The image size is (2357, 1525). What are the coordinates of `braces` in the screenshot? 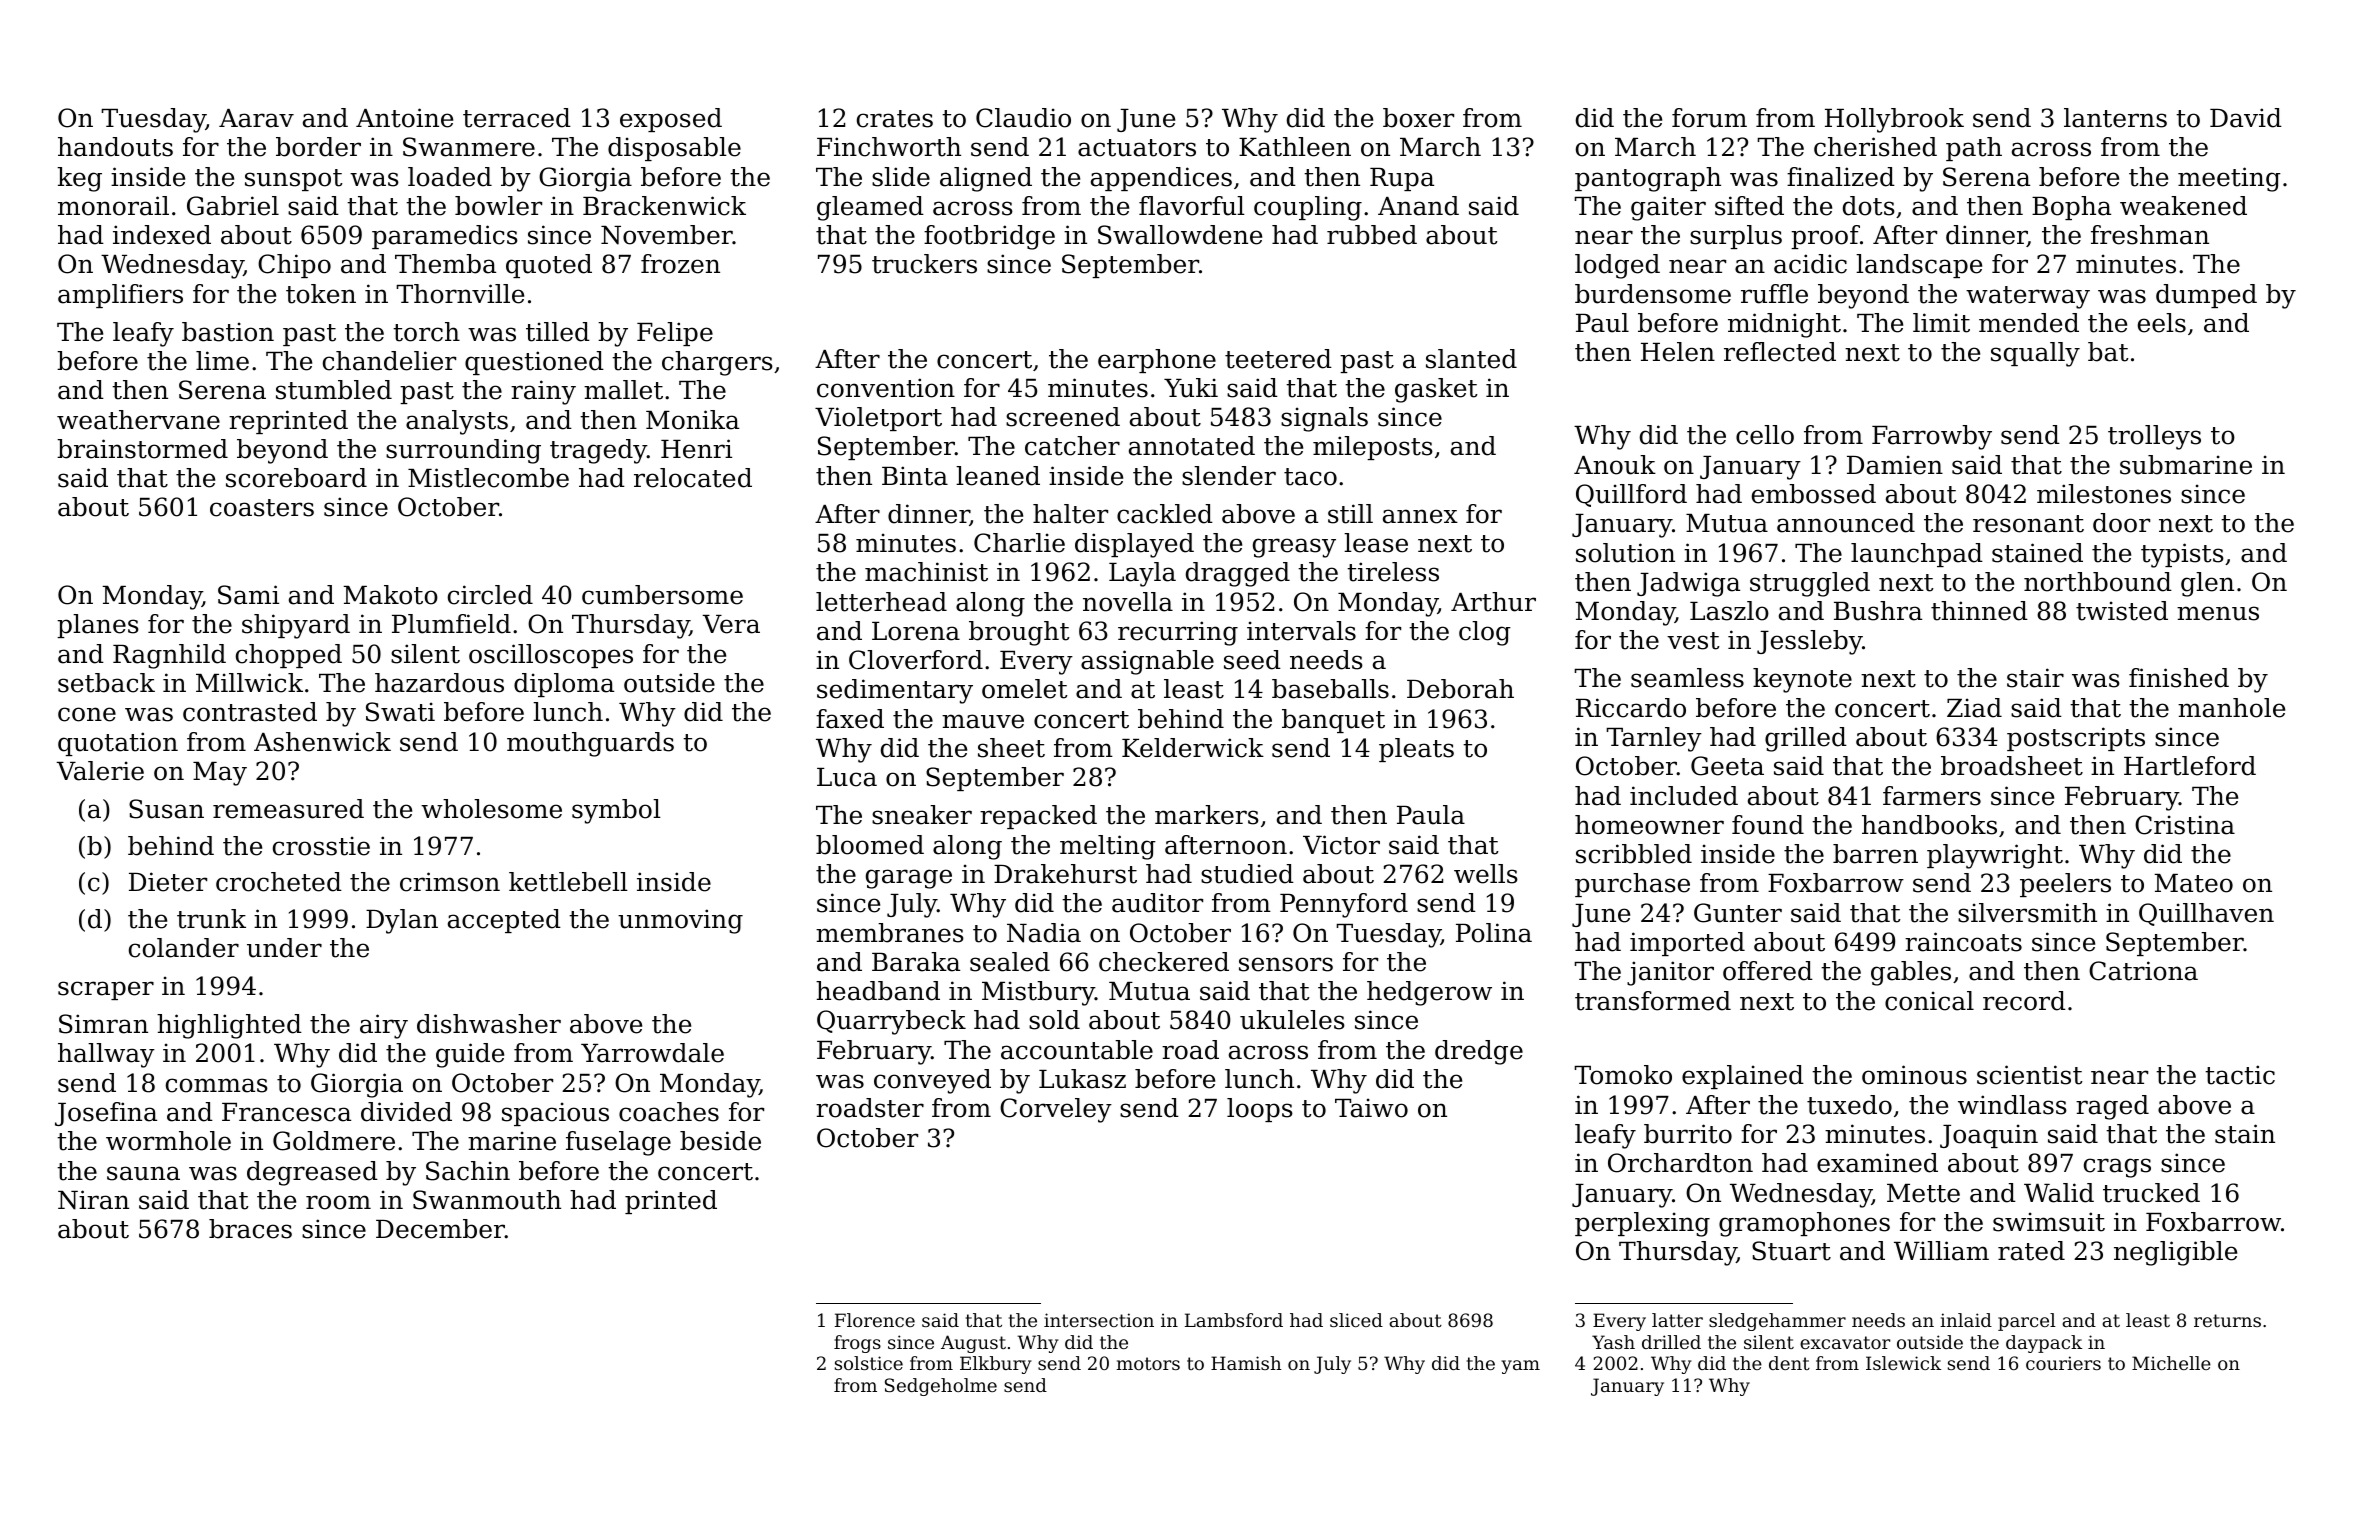 It's located at (250, 1229).
